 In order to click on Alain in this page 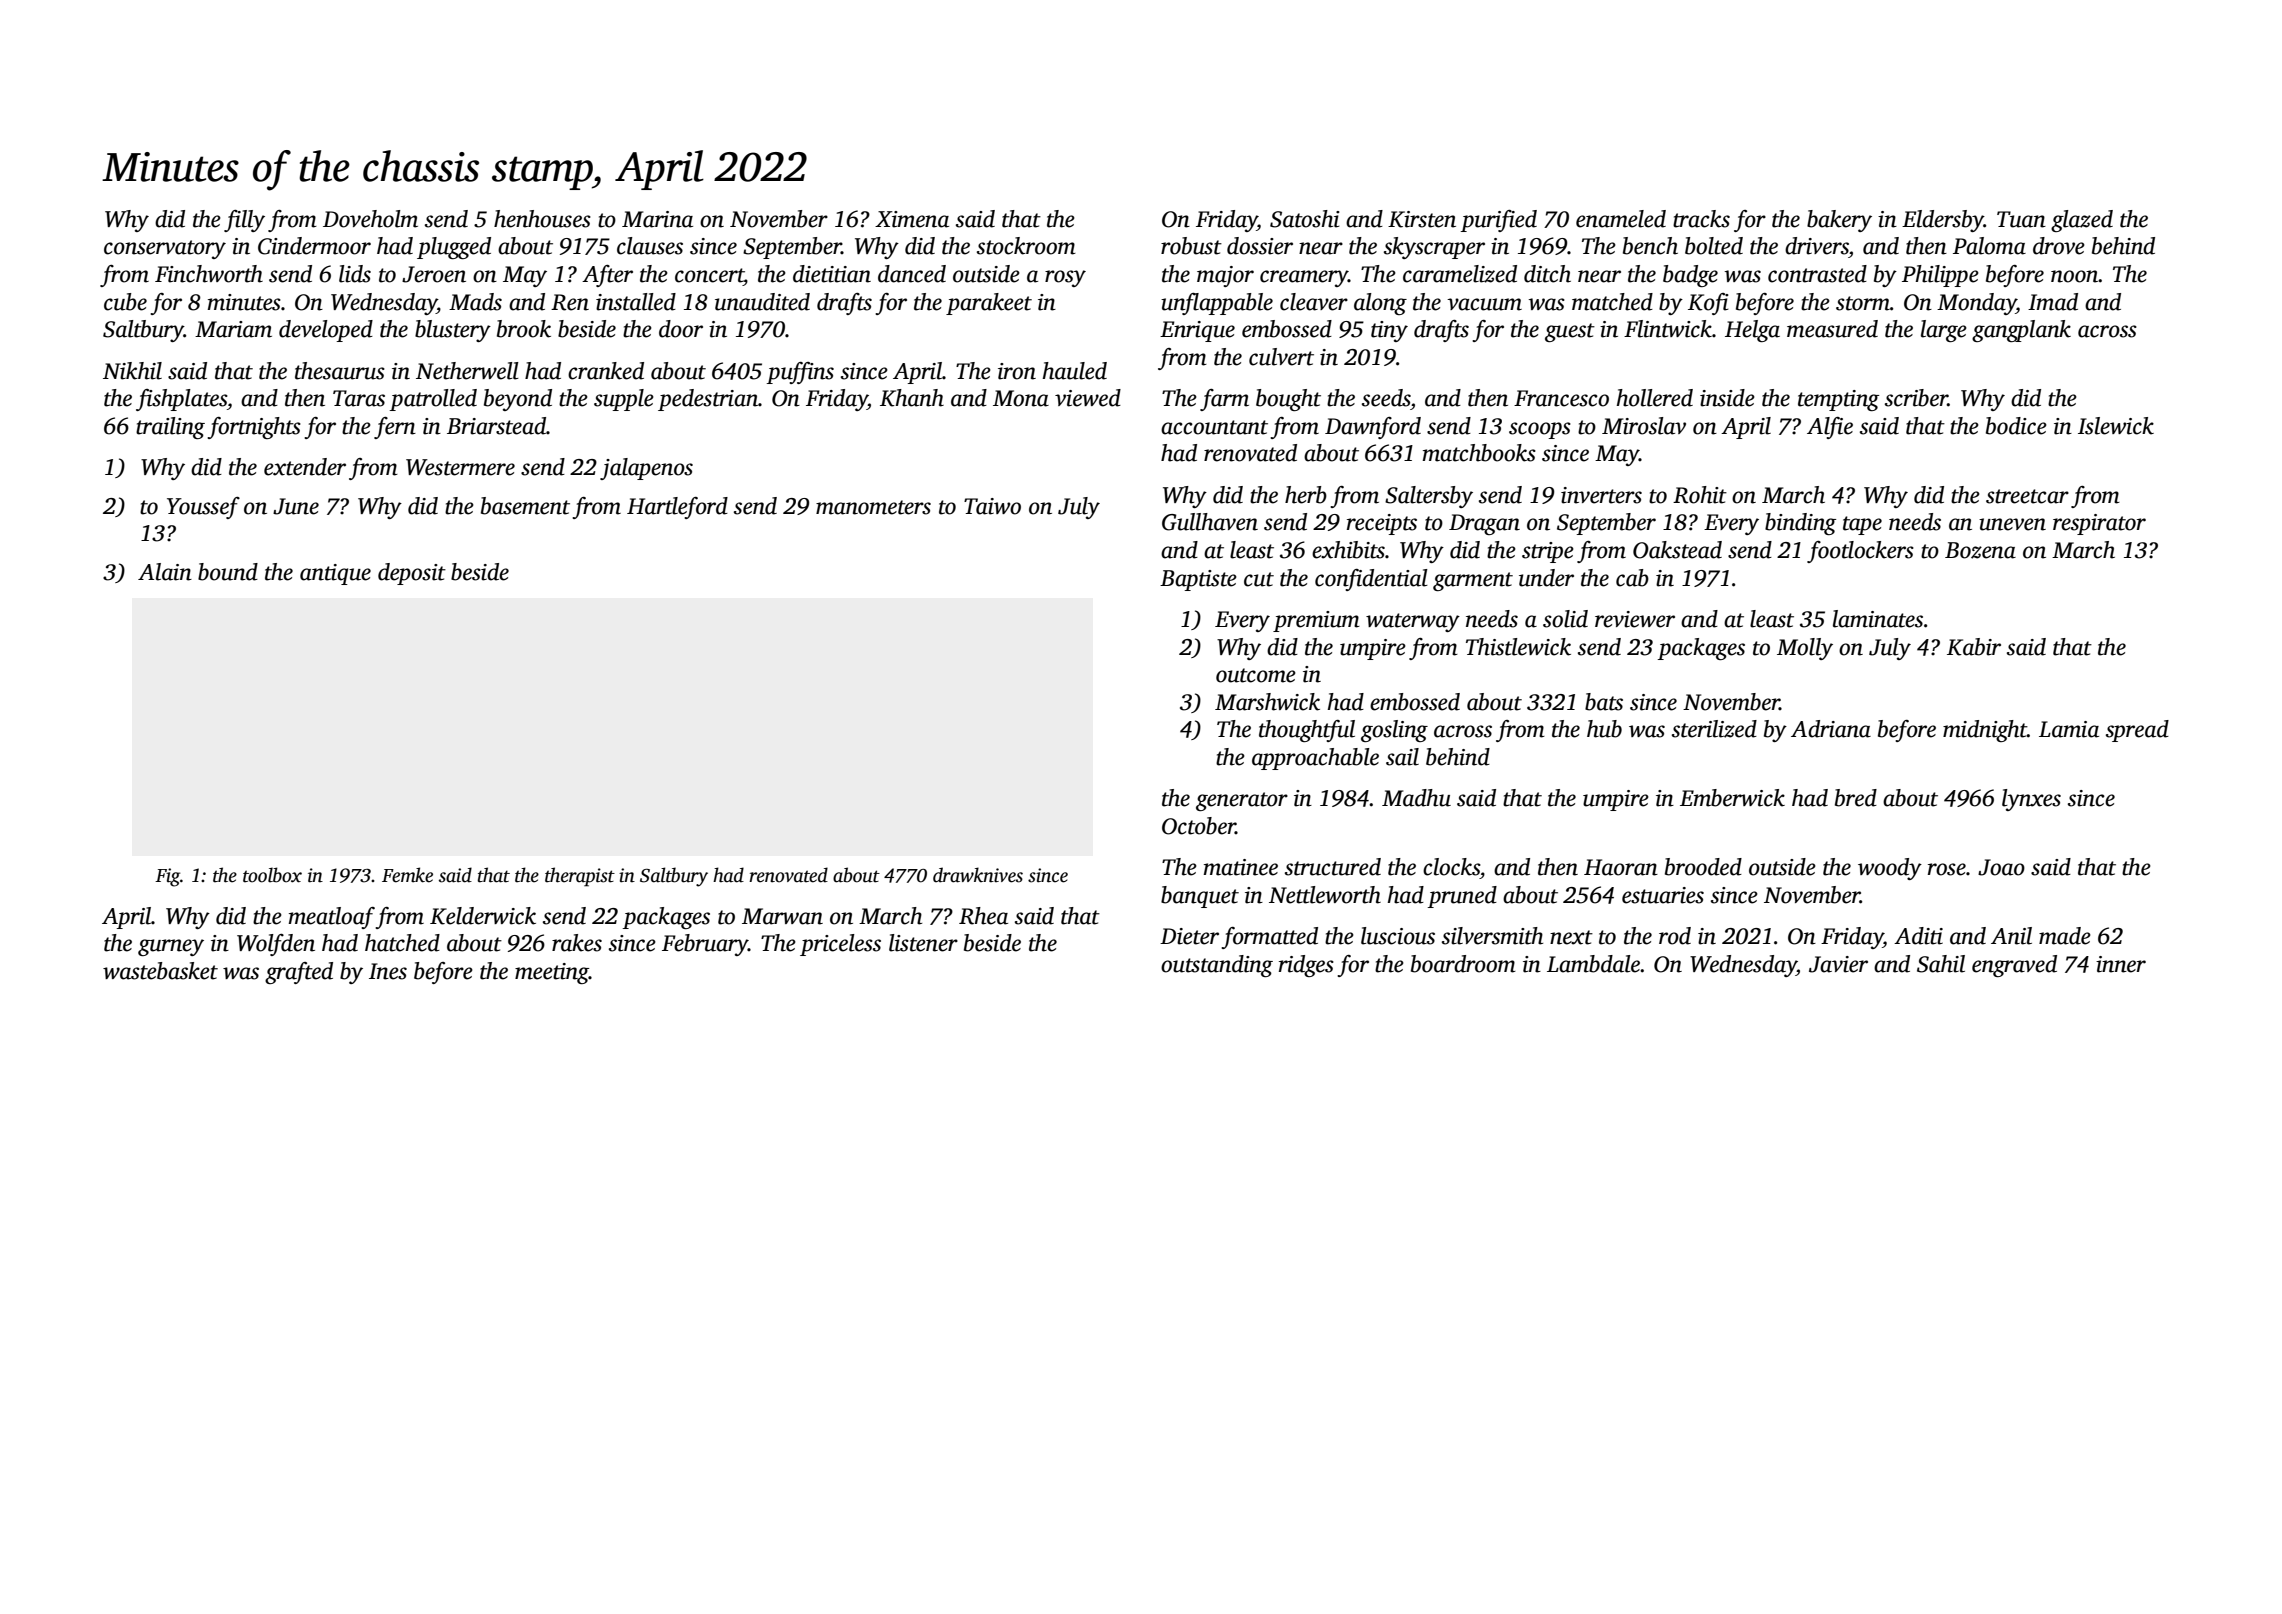, I will do `click(165, 572)`.
